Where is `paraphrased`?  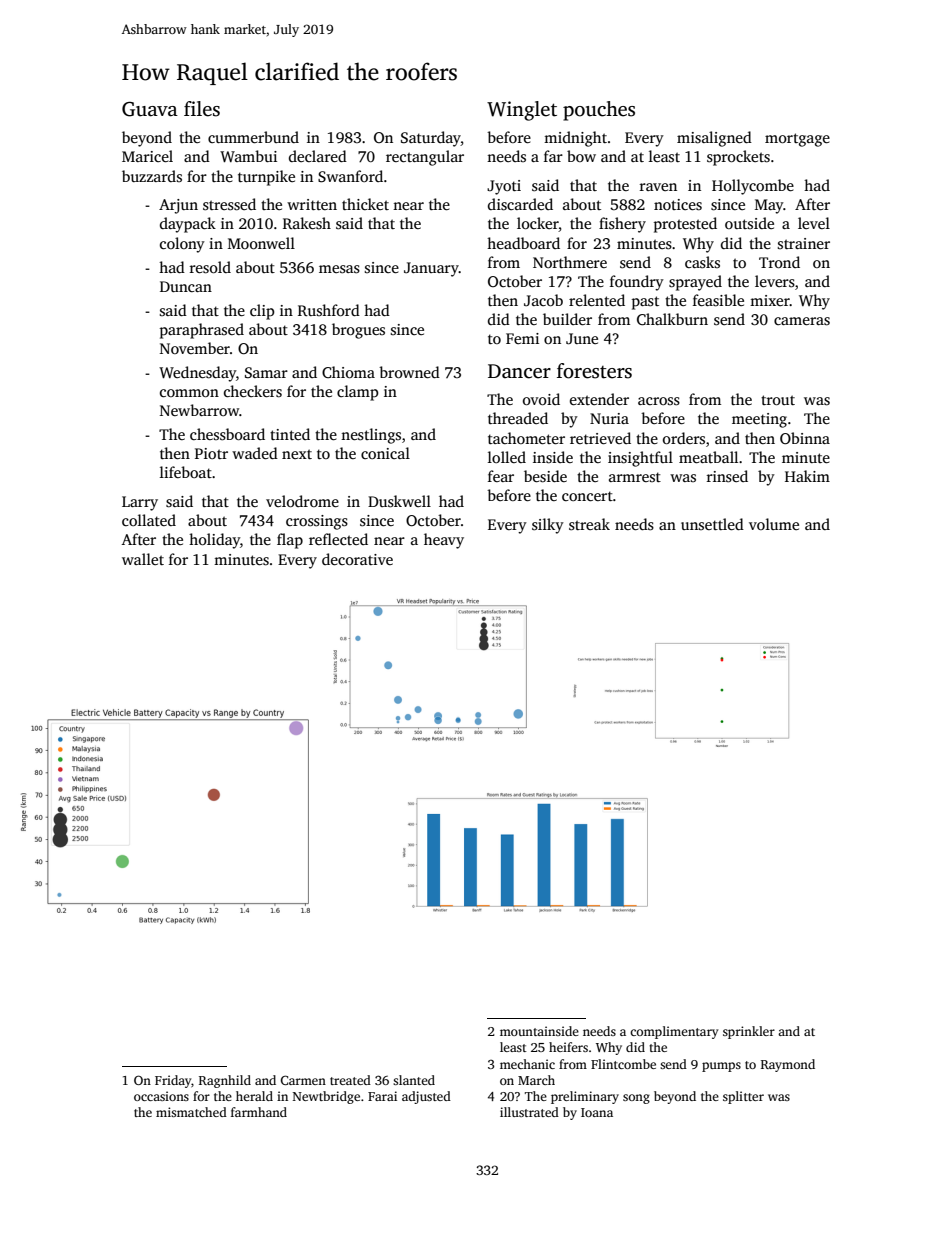 paraphrased is located at coordinates (202, 331).
